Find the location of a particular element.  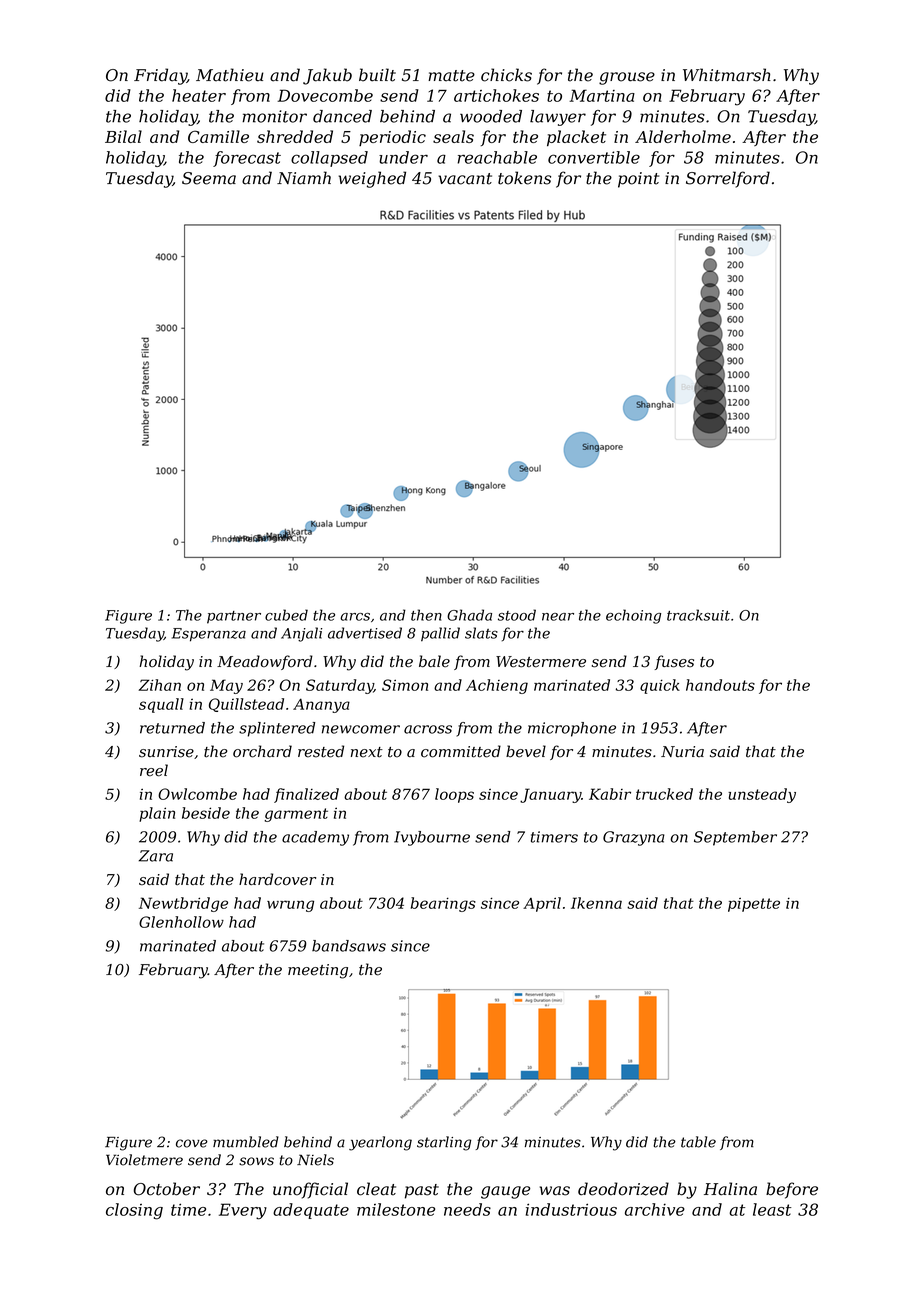

reel is located at coordinates (154, 770).
